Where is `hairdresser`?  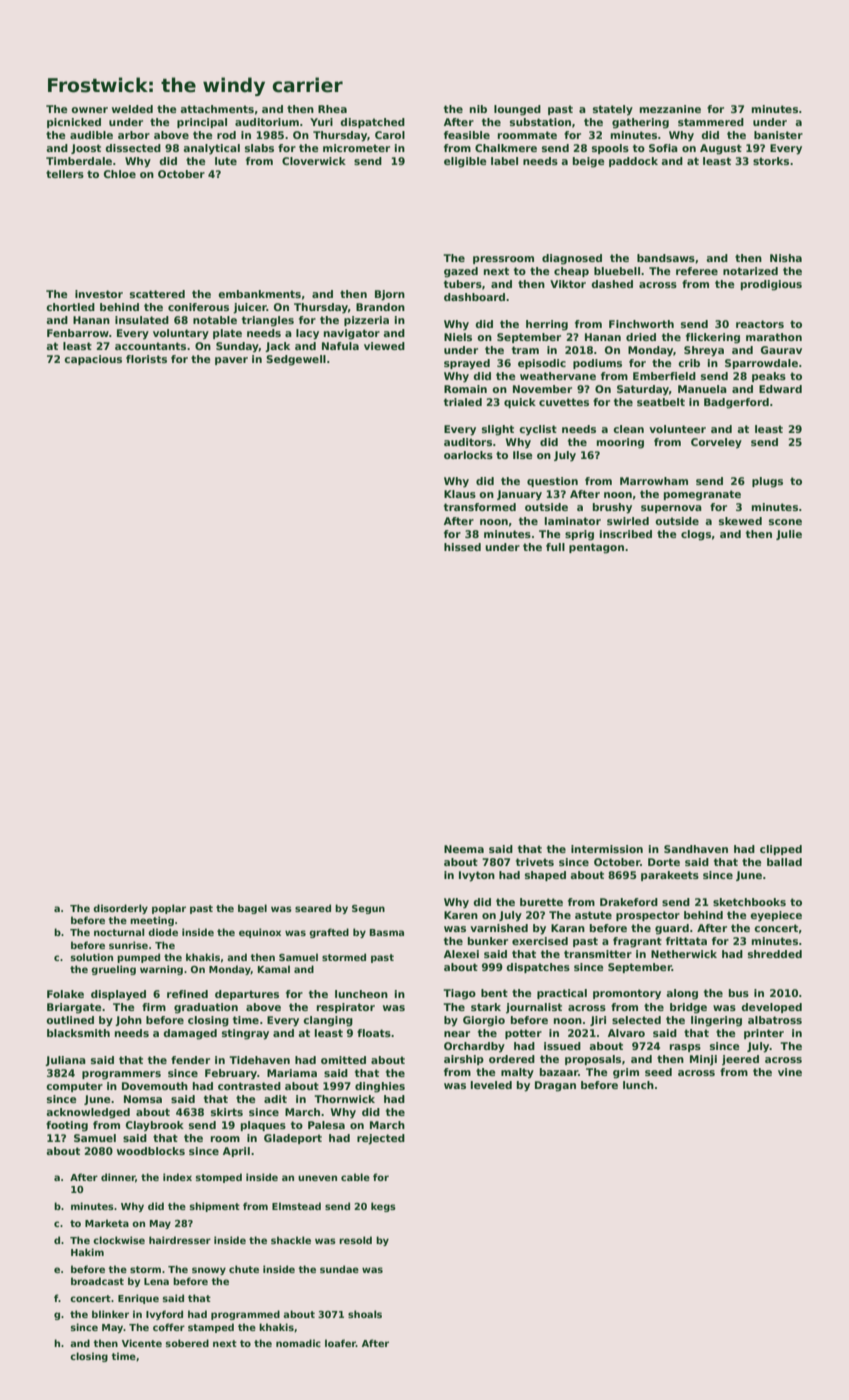 hairdresser is located at coordinates (180, 1240).
